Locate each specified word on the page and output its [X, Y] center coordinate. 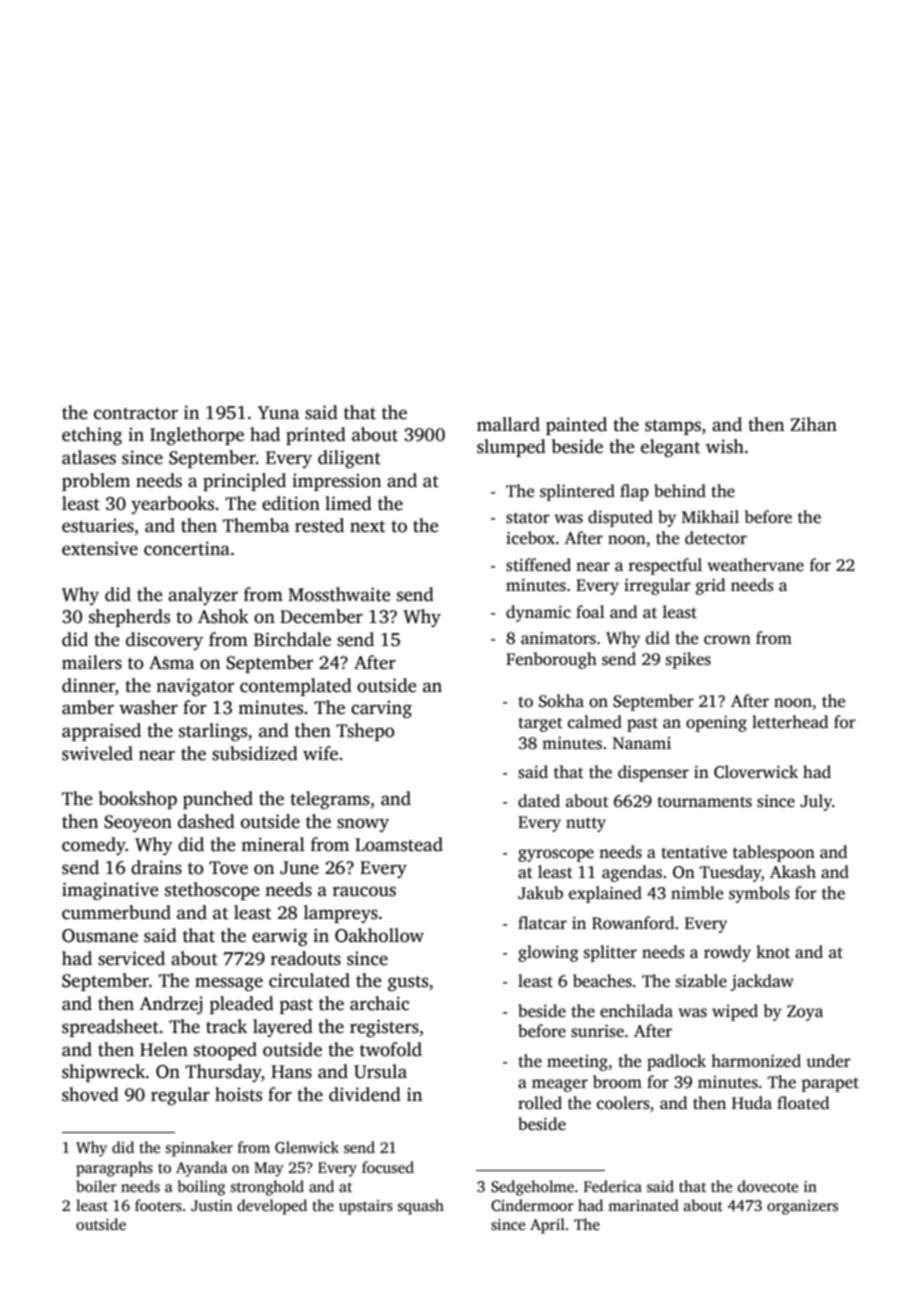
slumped [511, 448]
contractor [136, 413]
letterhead [790, 722]
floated [803, 1103]
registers [384, 1028]
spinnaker [199, 1149]
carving [381, 709]
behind [680, 490]
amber [88, 707]
